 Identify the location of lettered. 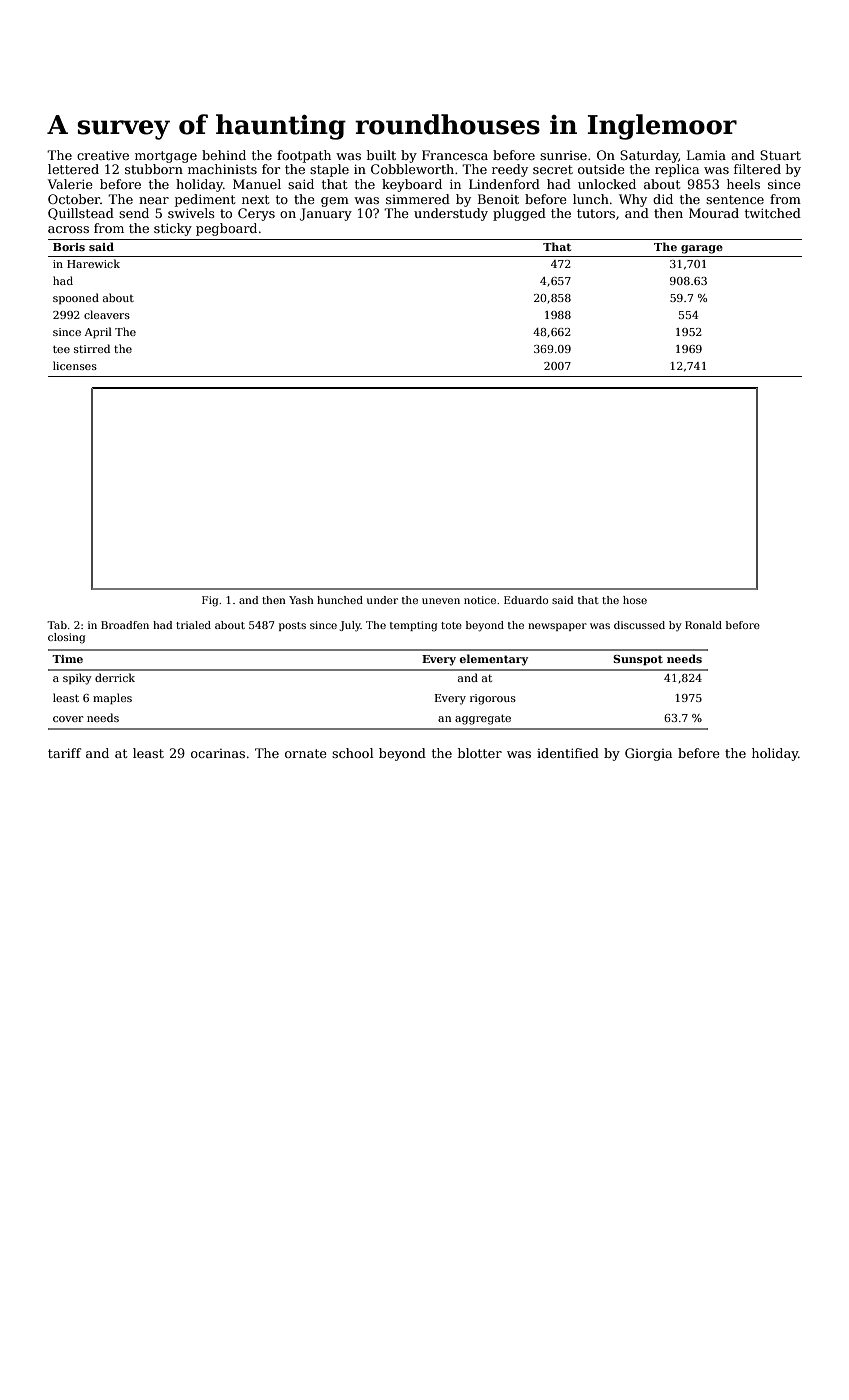
(73, 169).
